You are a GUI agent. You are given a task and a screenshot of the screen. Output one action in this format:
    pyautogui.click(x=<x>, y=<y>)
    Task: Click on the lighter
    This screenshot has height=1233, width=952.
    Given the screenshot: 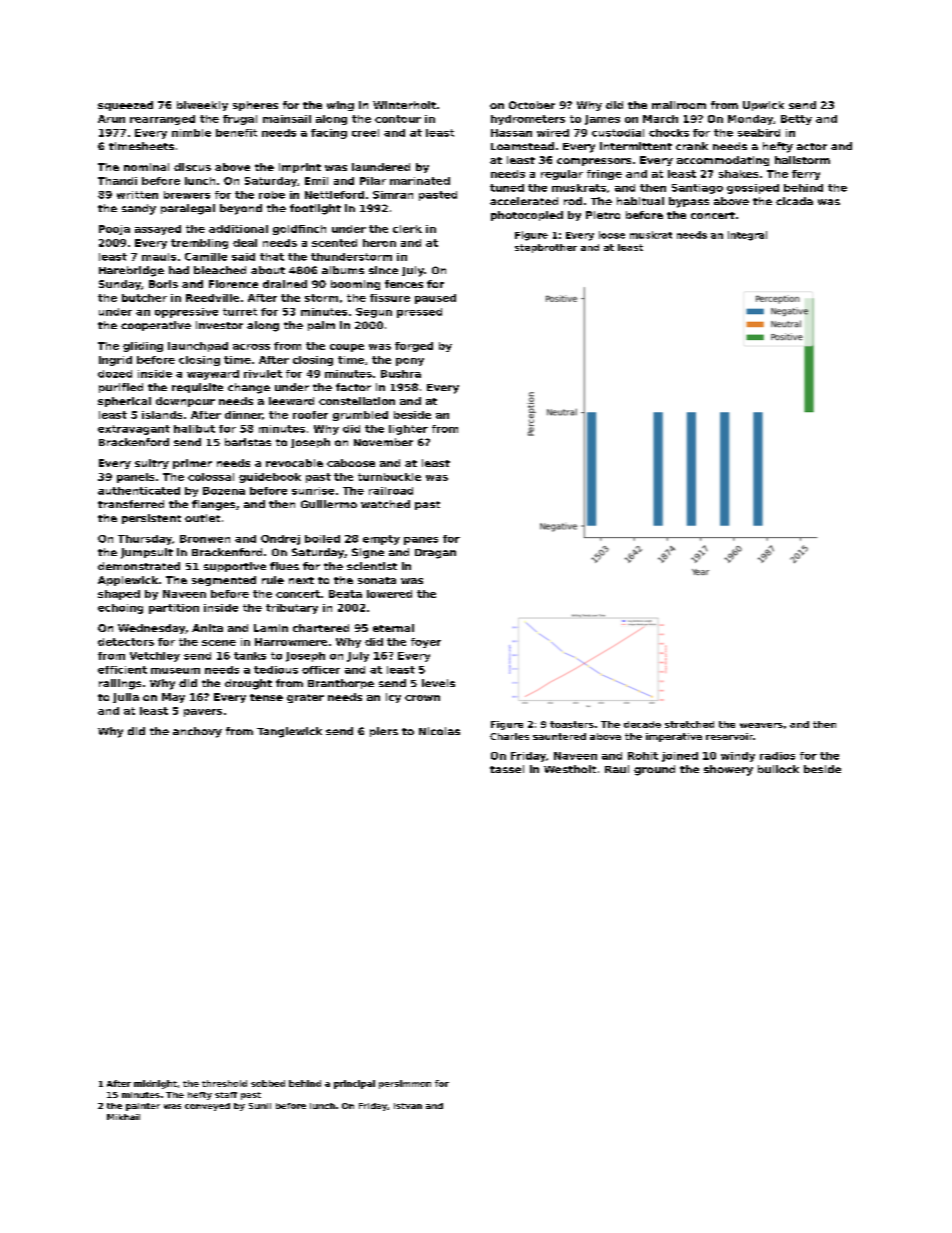 What is the action you would take?
    pyautogui.click(x=408, y=430)
